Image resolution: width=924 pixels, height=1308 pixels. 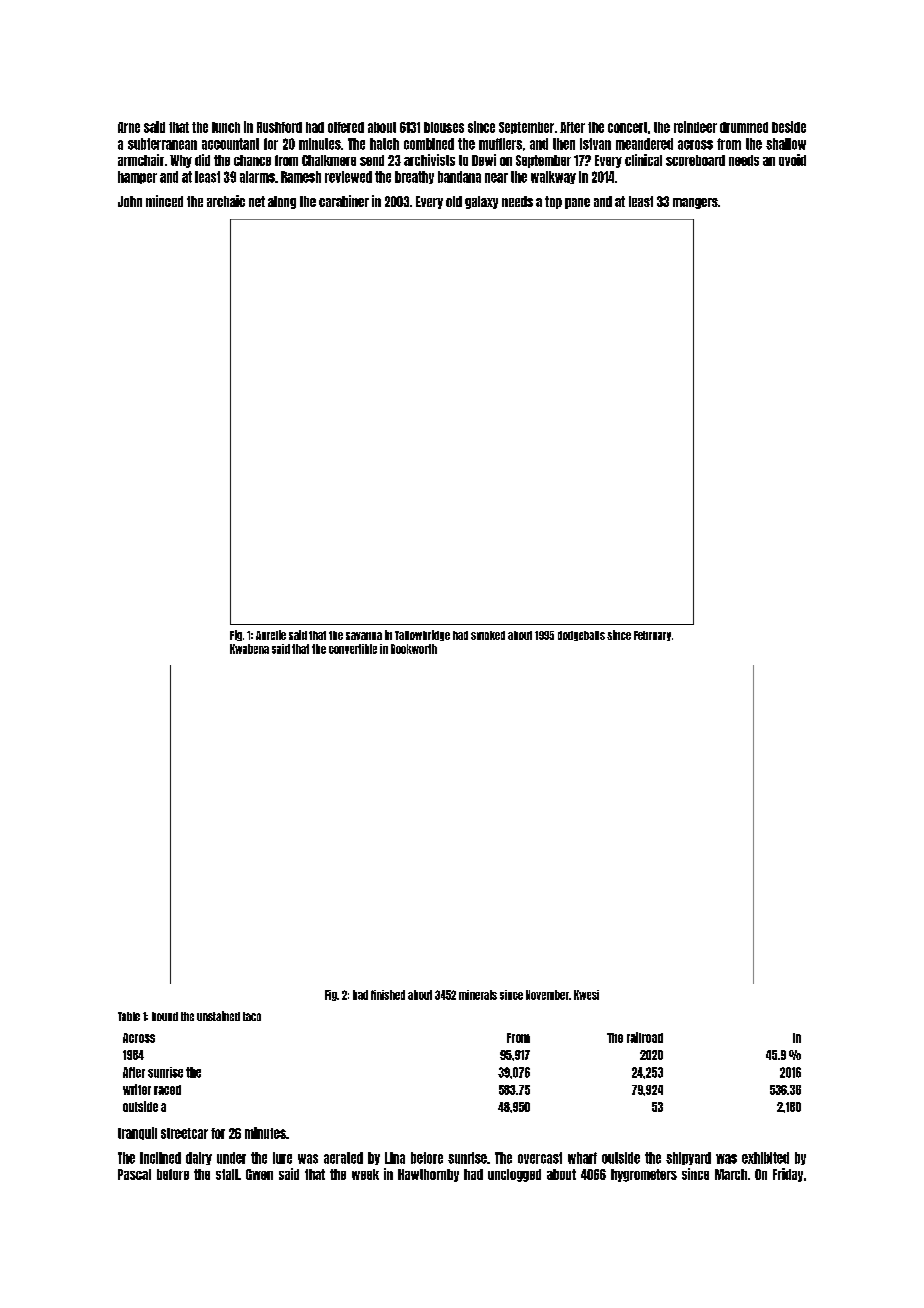 I want to click on blouses, so click(x=444, y=127).
